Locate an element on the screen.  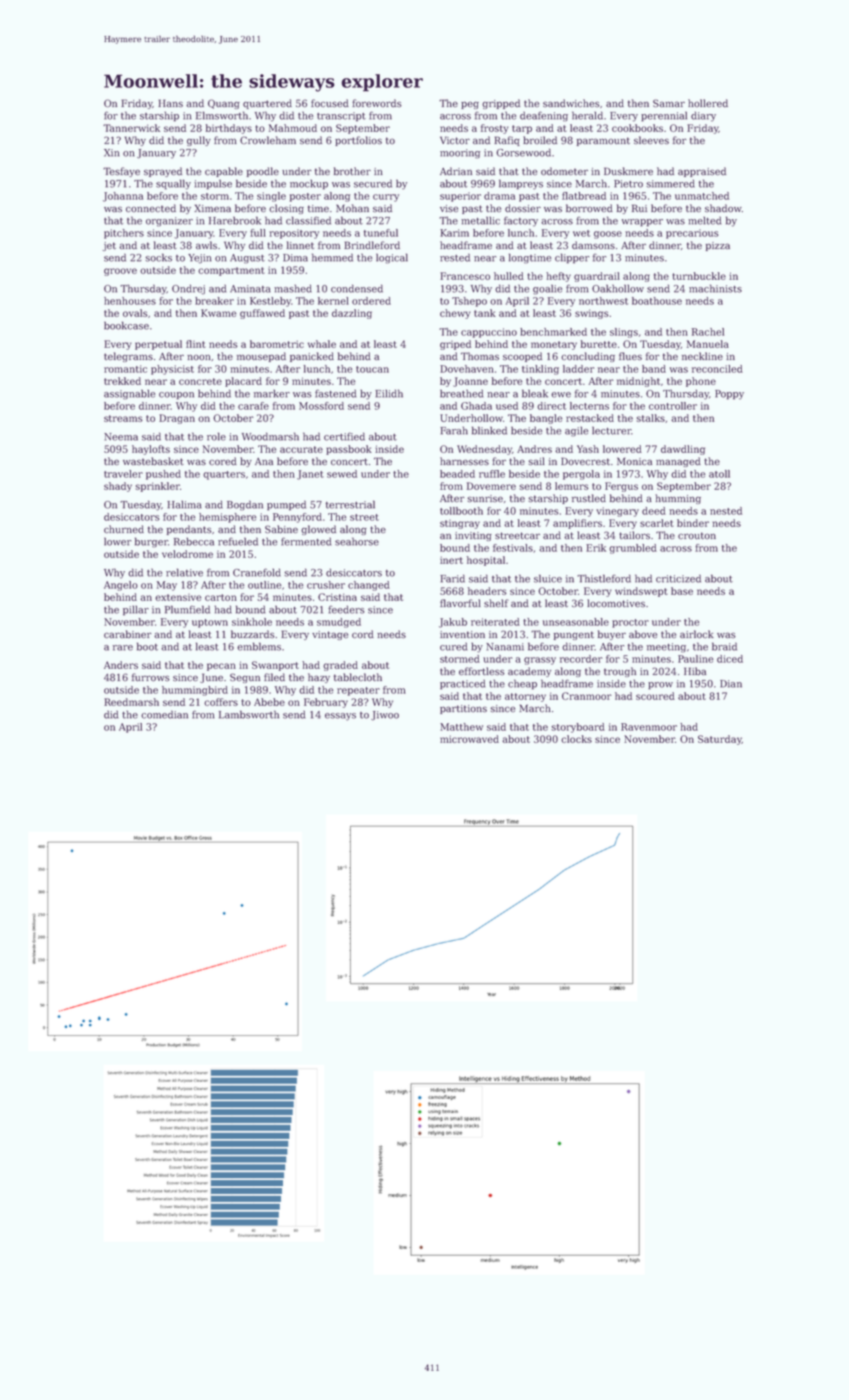
microwaved is located at coordinates (469, 739).
